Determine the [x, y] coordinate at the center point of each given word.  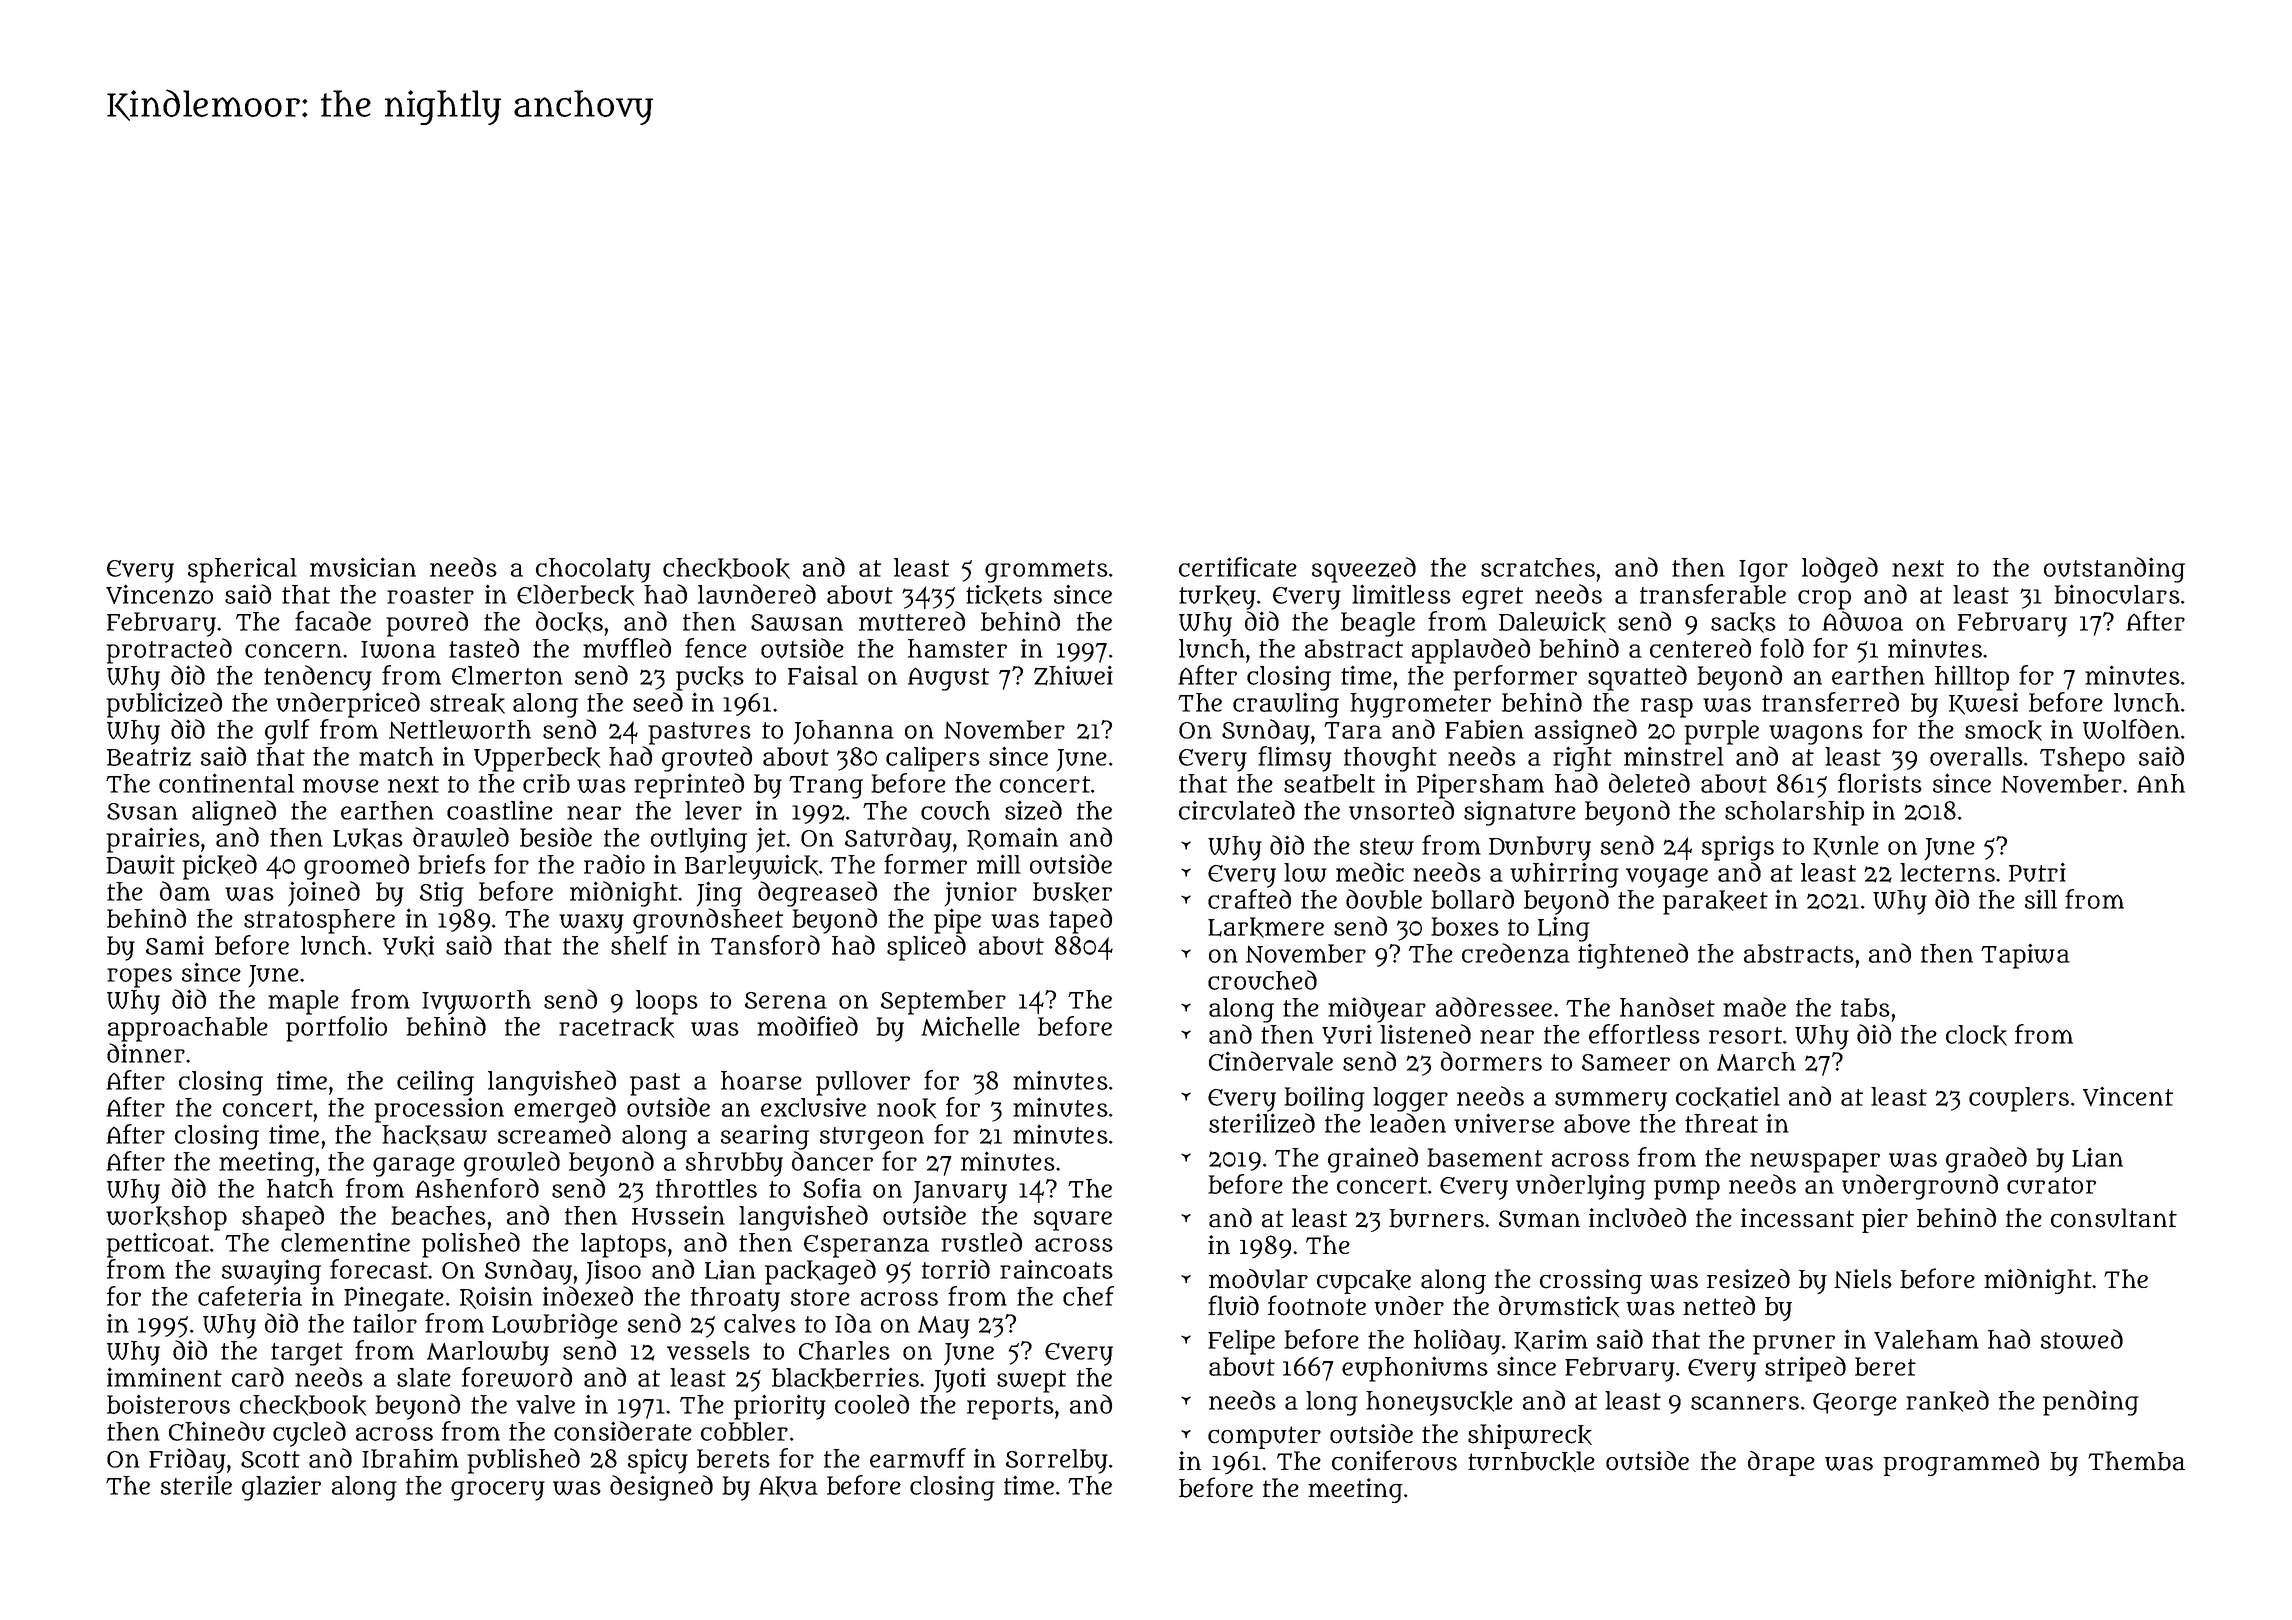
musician [363, 567]
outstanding [2114, 570]
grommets [1046, 571]
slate [424, 1377]
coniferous [1394, 1460]
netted [1719, 1306]
